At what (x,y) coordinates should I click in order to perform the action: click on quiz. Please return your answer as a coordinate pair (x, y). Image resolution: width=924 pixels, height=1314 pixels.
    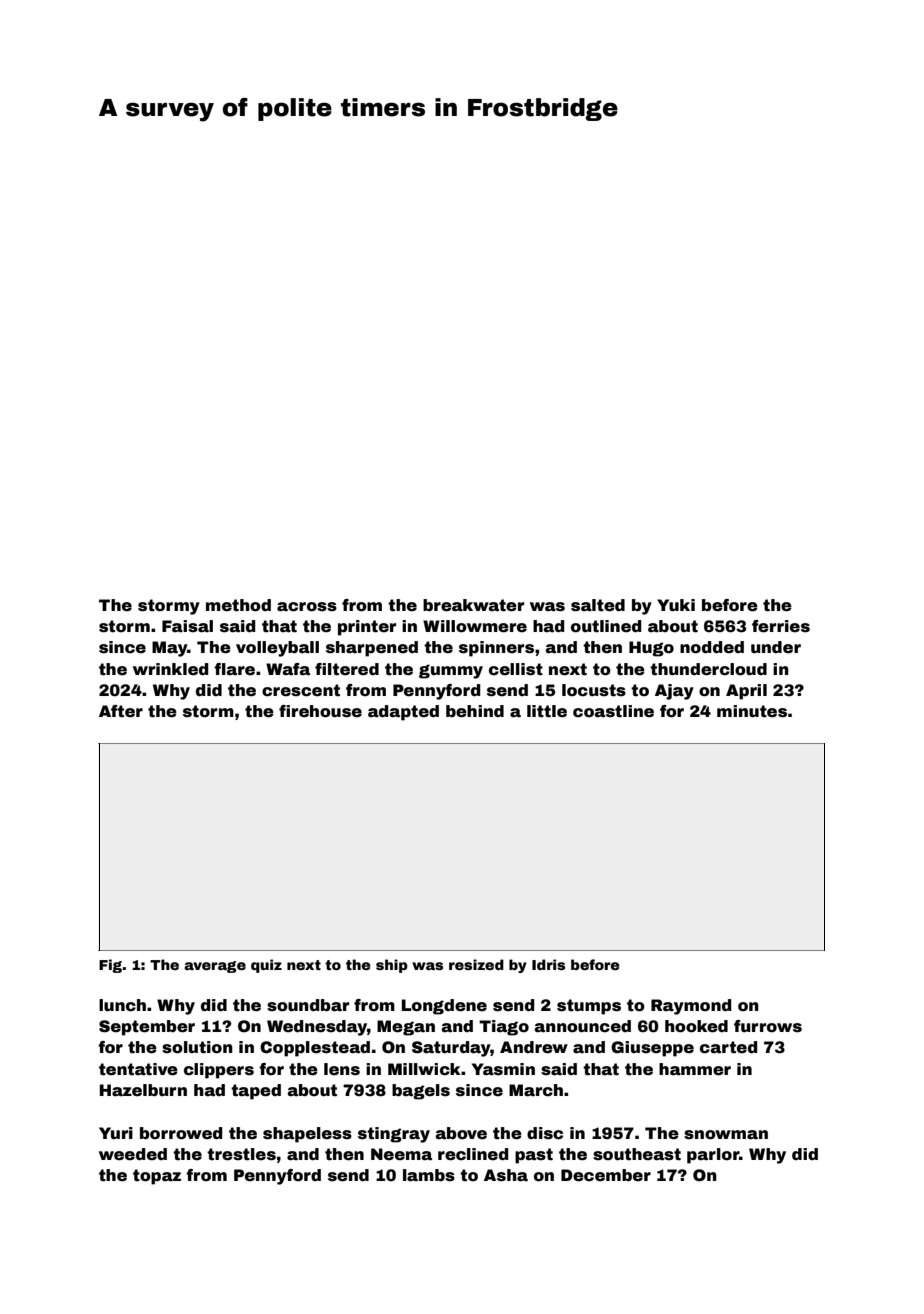
    Looking at the image, I should click on (266, 966).
